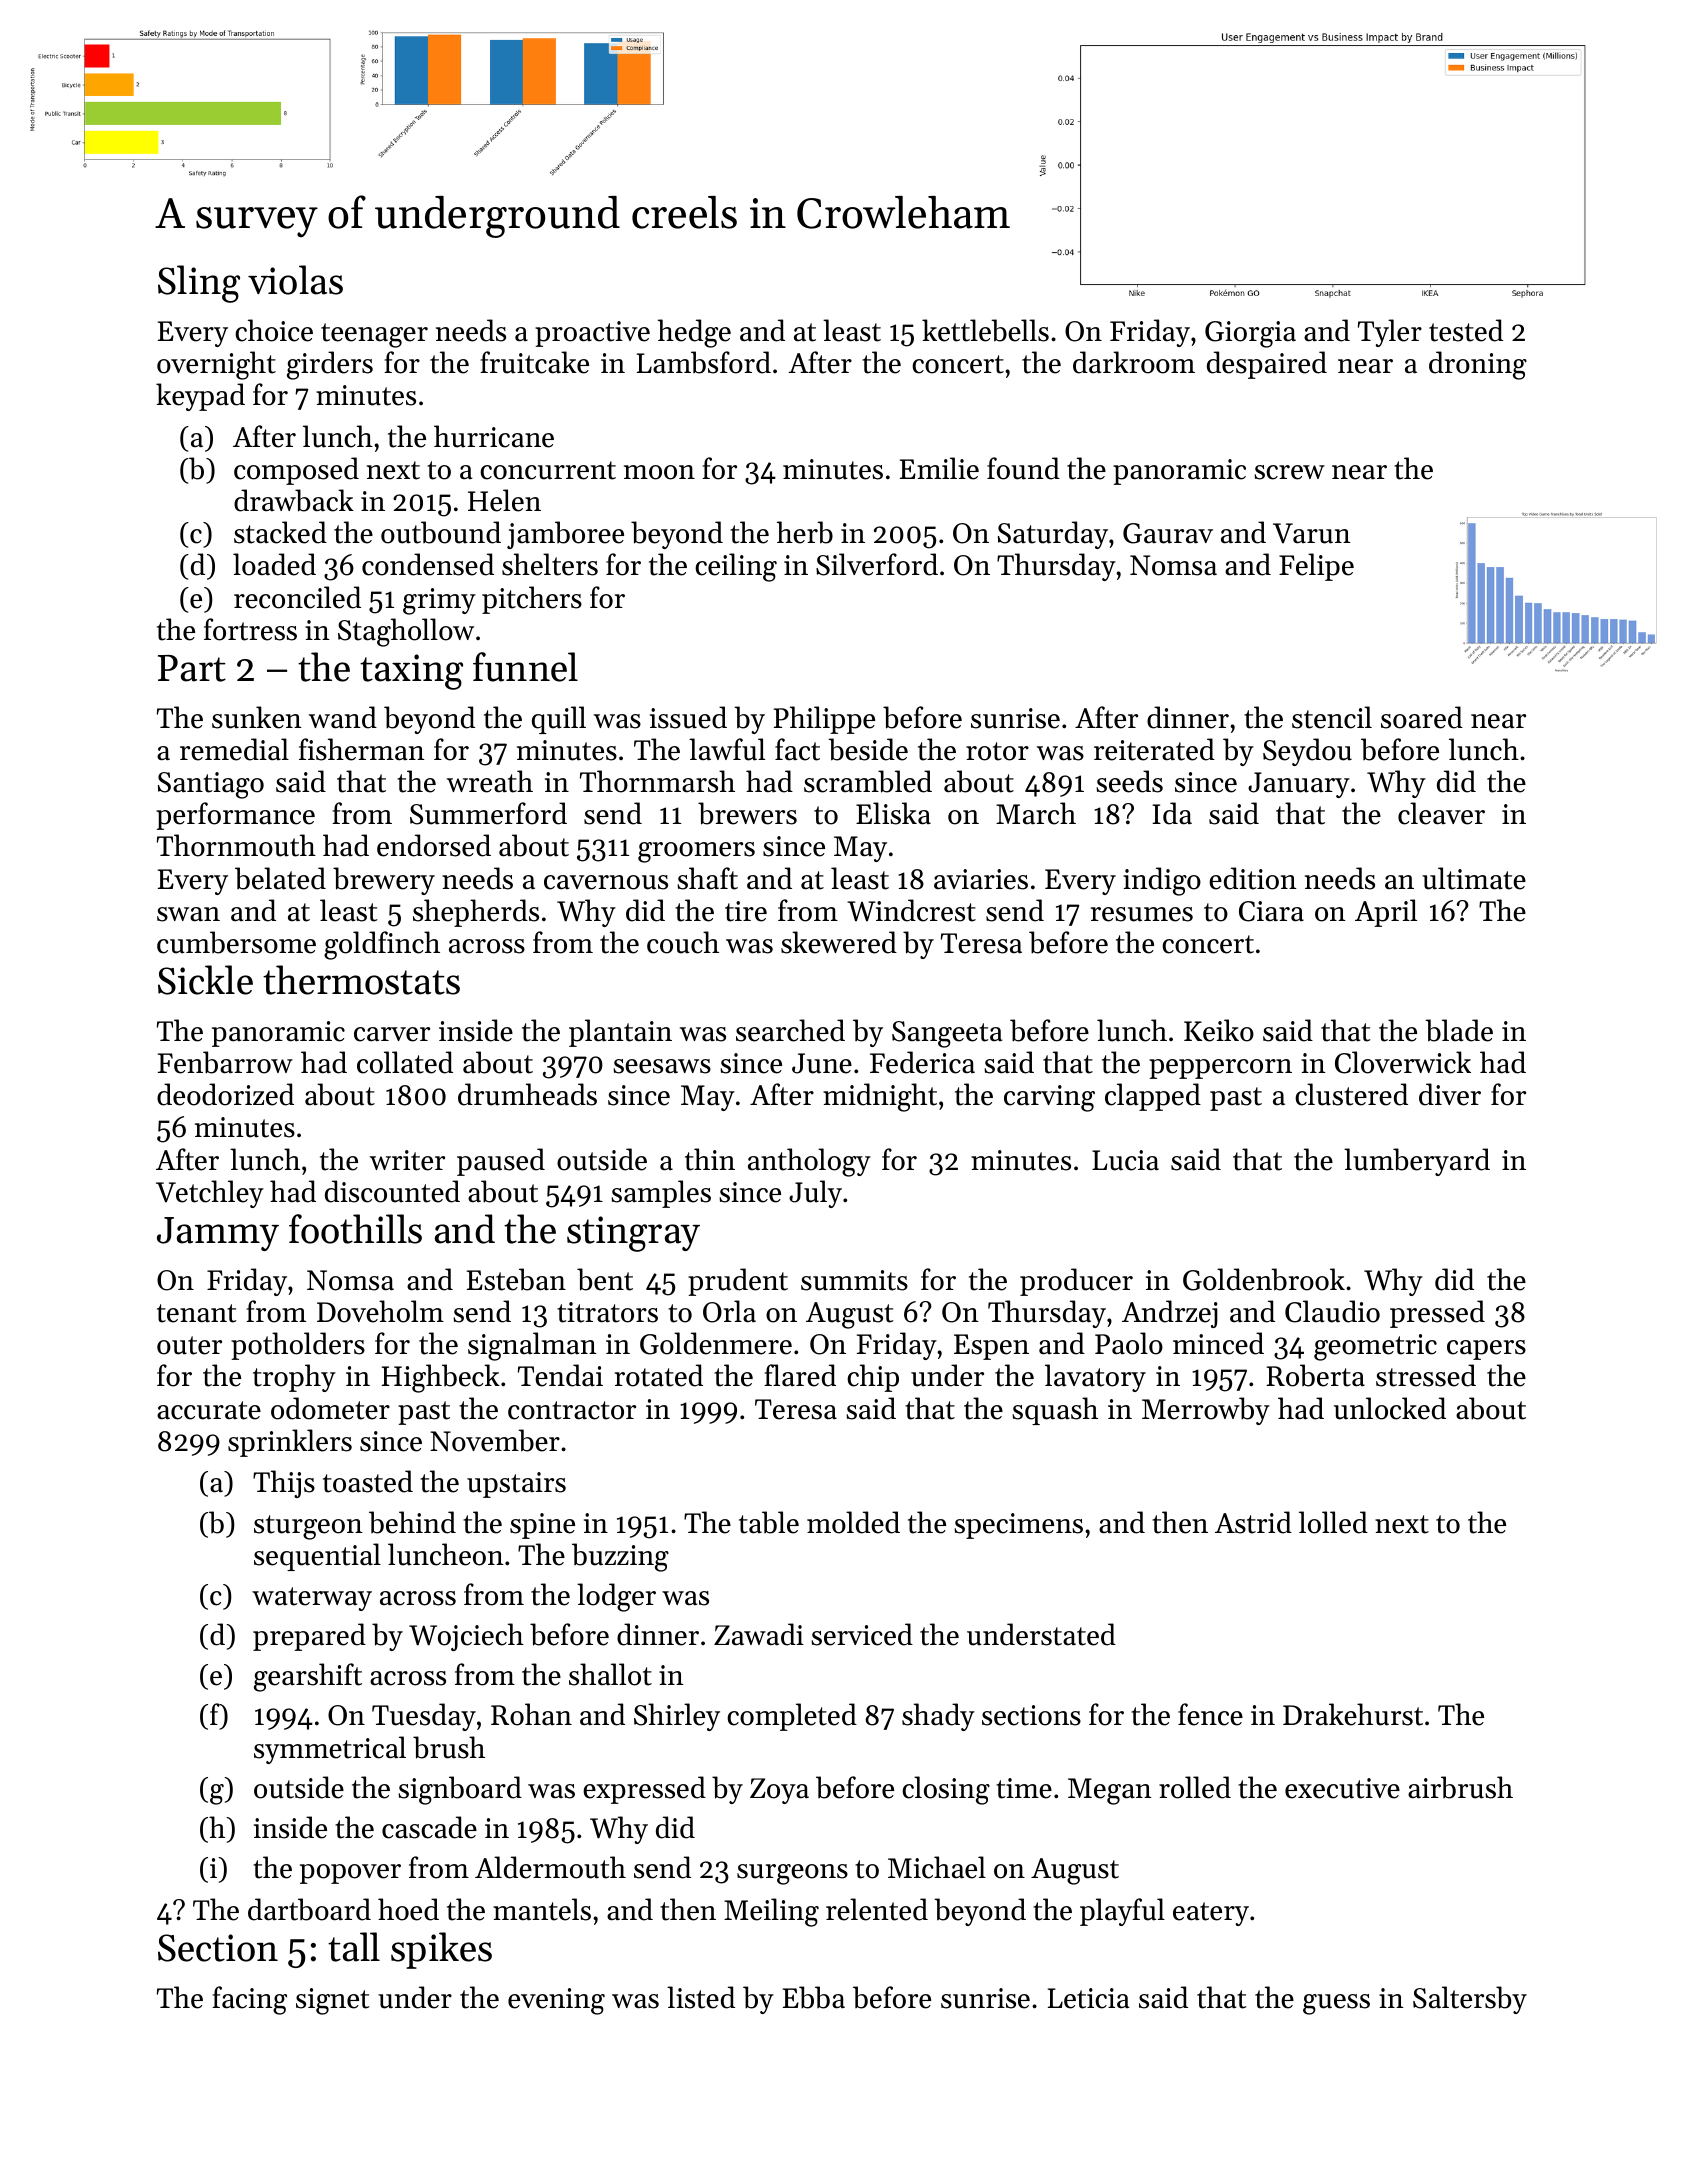 The image size is (1683, 2178). I want to click on signet, so click(332, 2001).
